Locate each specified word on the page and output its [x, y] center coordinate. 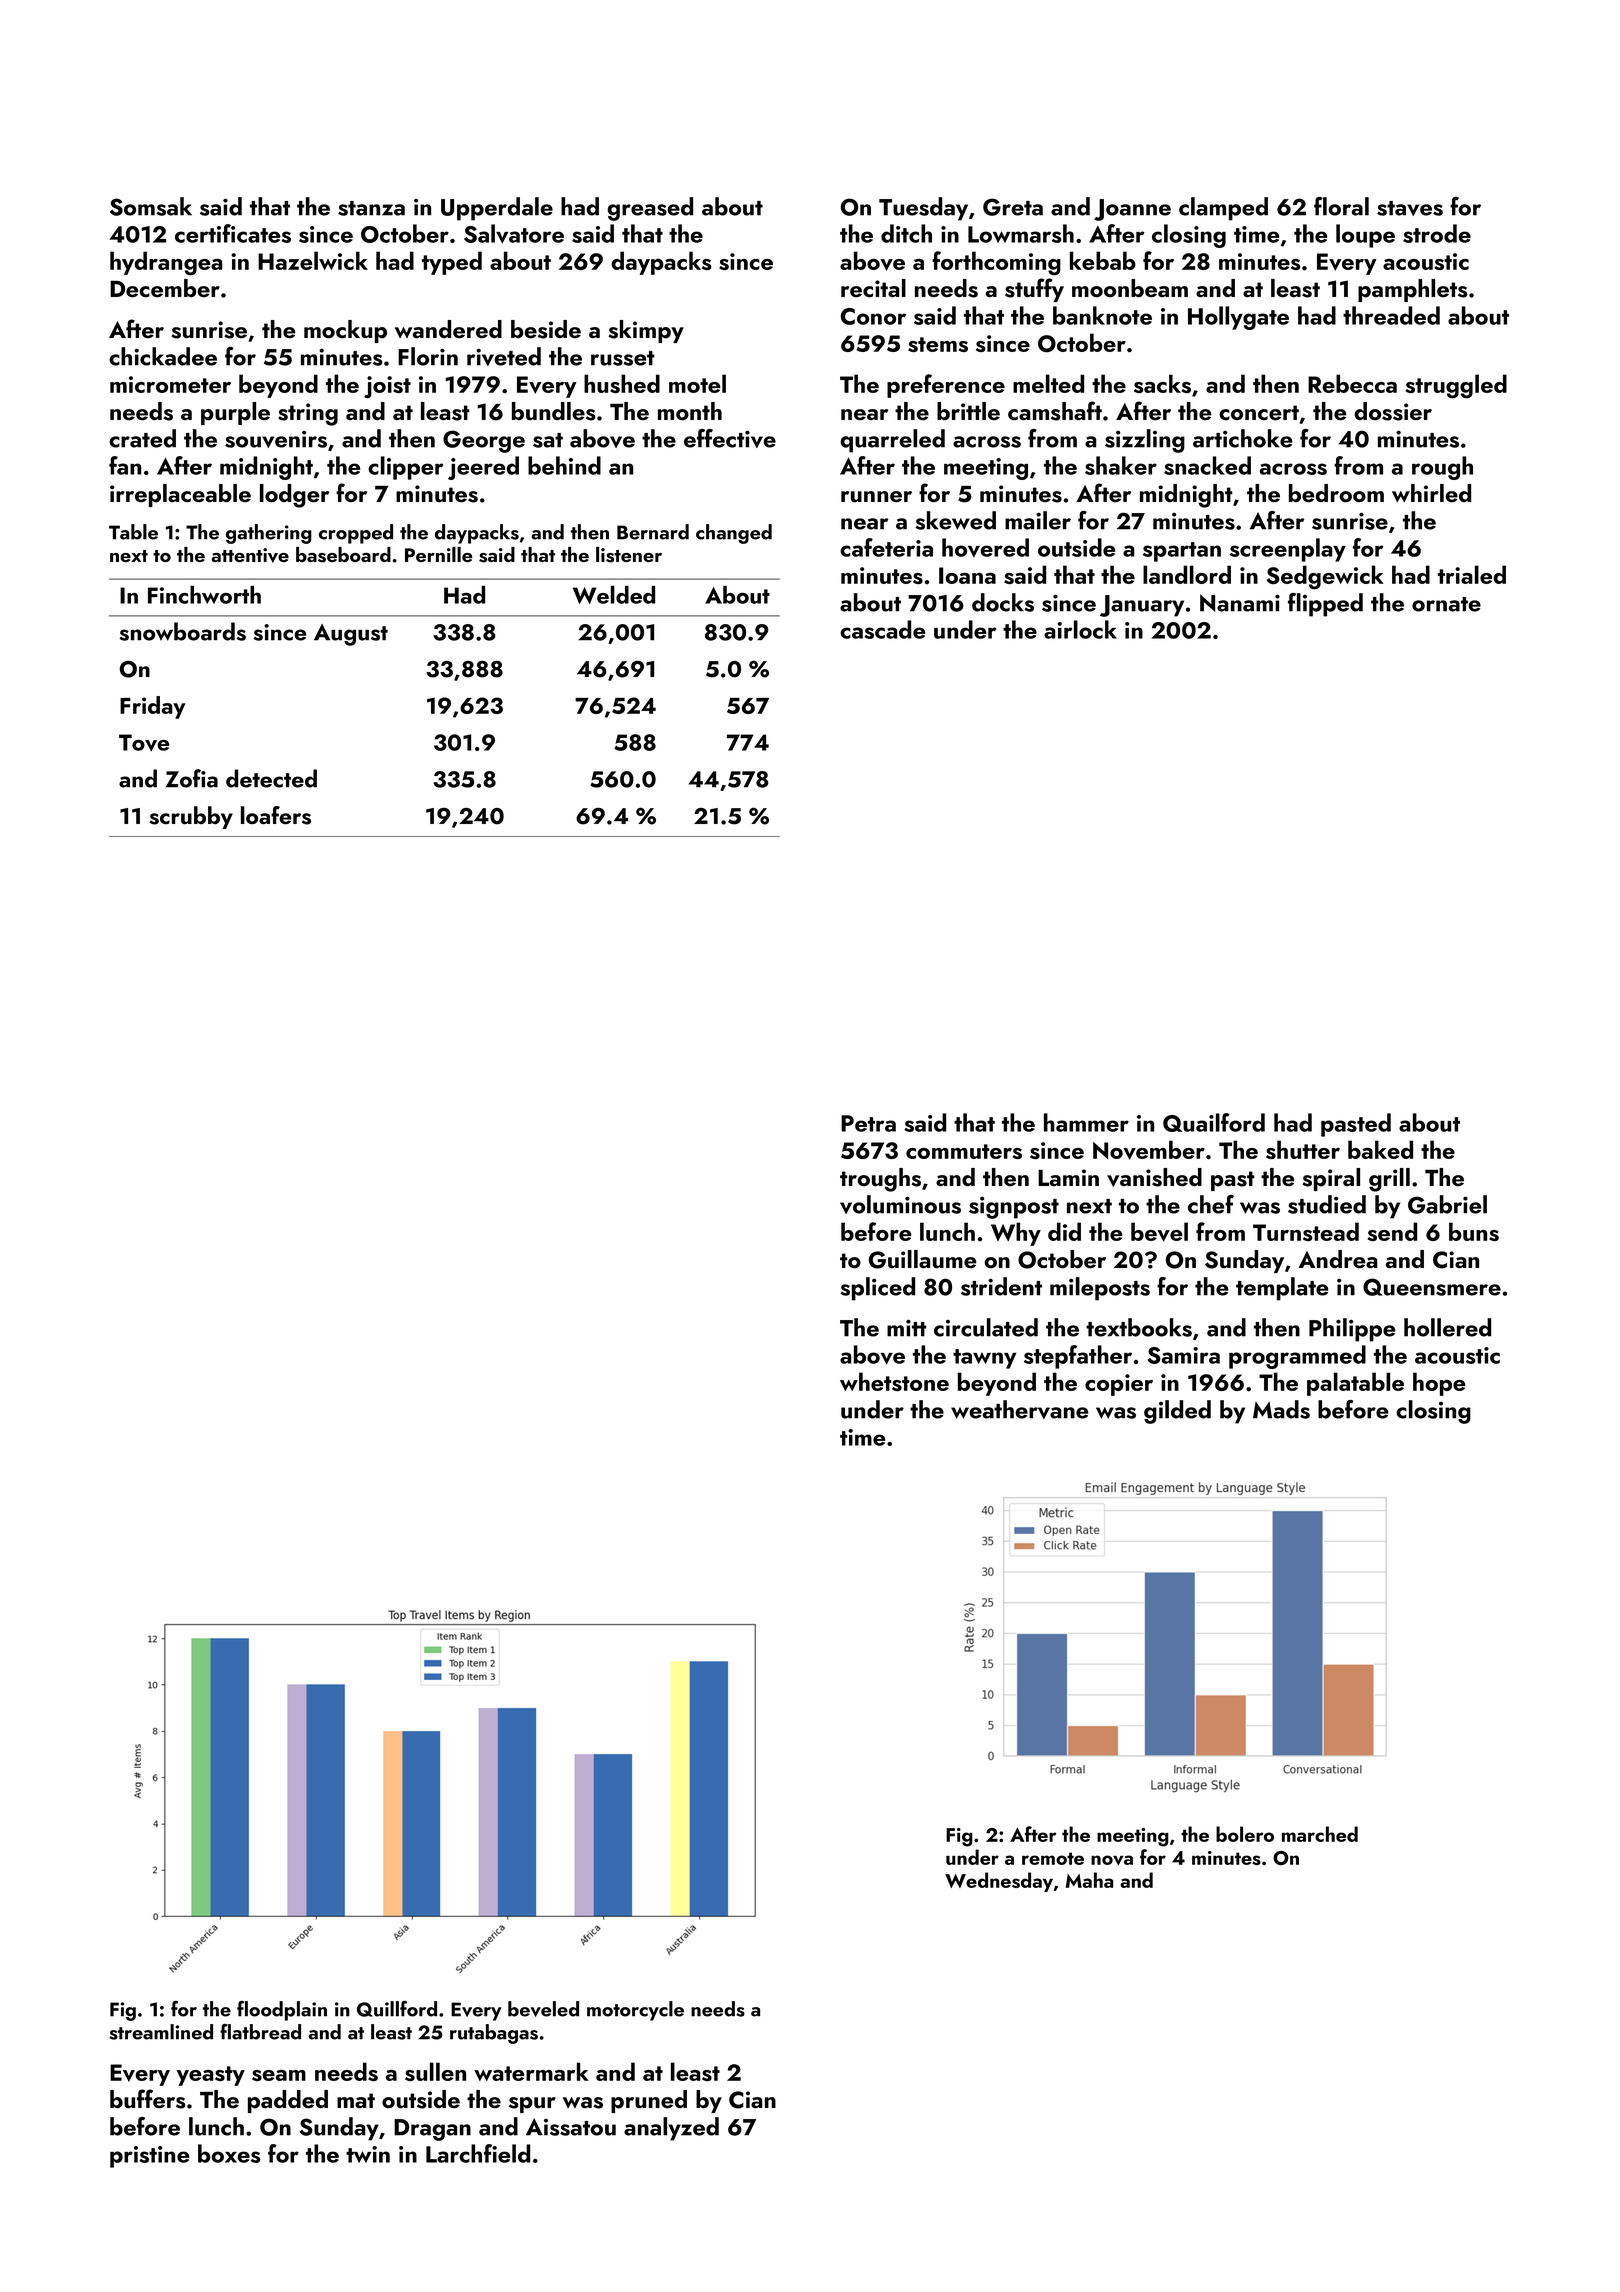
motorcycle [635, 2011]
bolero [1245, 1834]
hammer [1086, 1122]
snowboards [182, 631]
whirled [1431, 493]
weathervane [1019, 1409]
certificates [233, 233]
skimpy [646, 331]
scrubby [191, 817]
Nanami [1240, 603]
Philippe [1352, 1330]
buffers [147, 2099]
